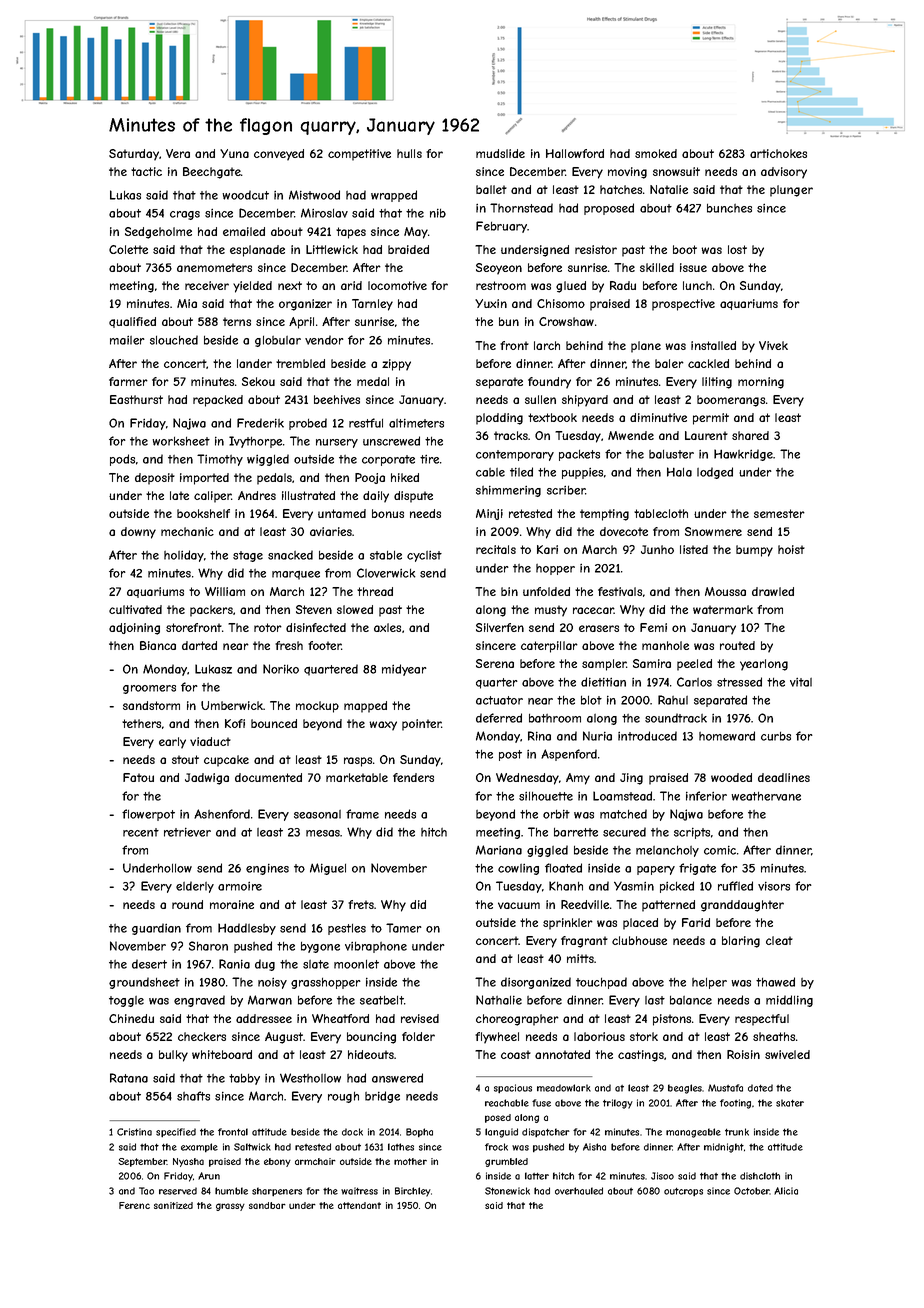 The width and height of the screenshot is (924, 1308). Describe the element at coordinates (234, 153) in the screenshot. I see `Yuna` at that location.
